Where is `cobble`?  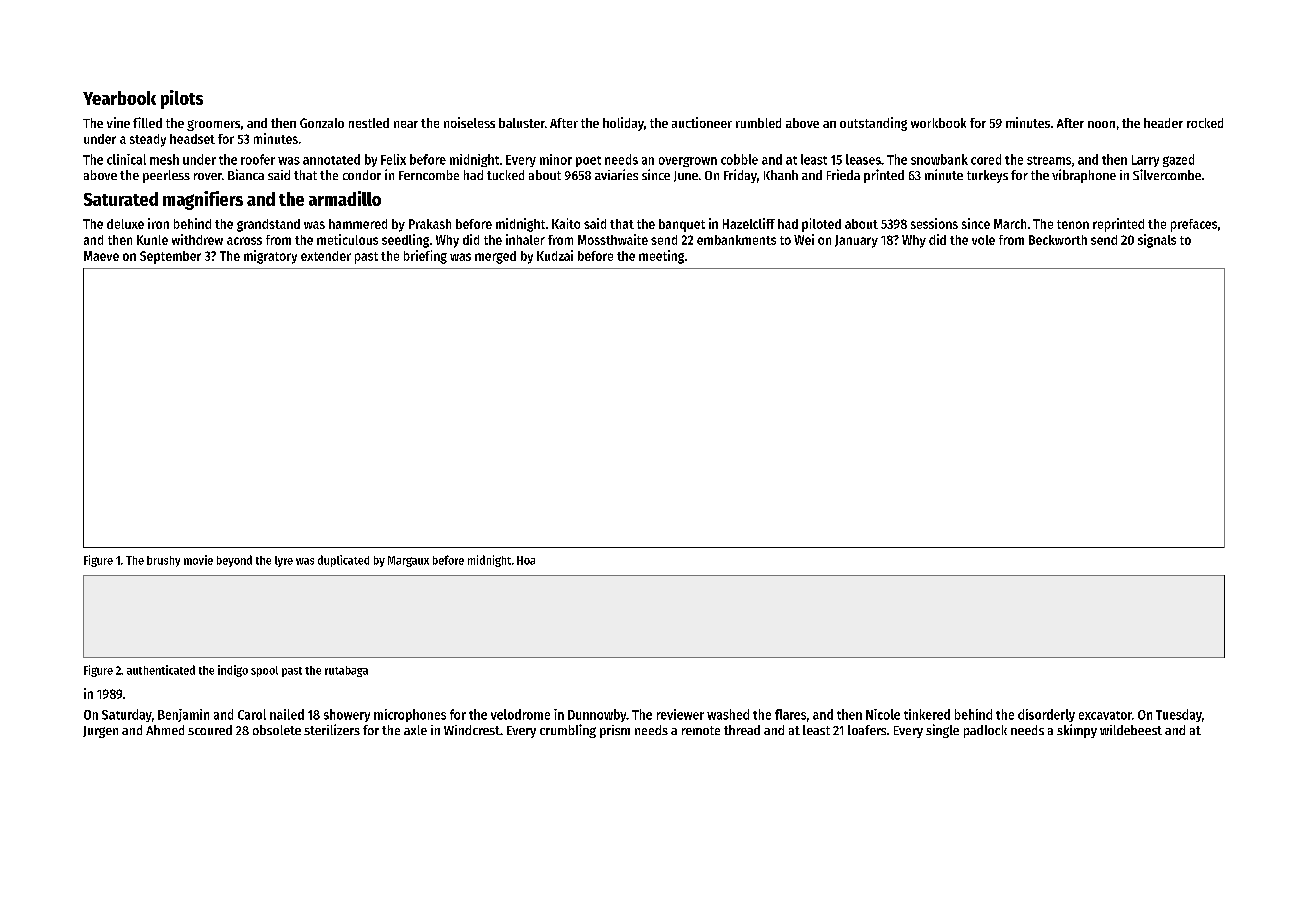
cobble is located at coordinates (739, 159).
